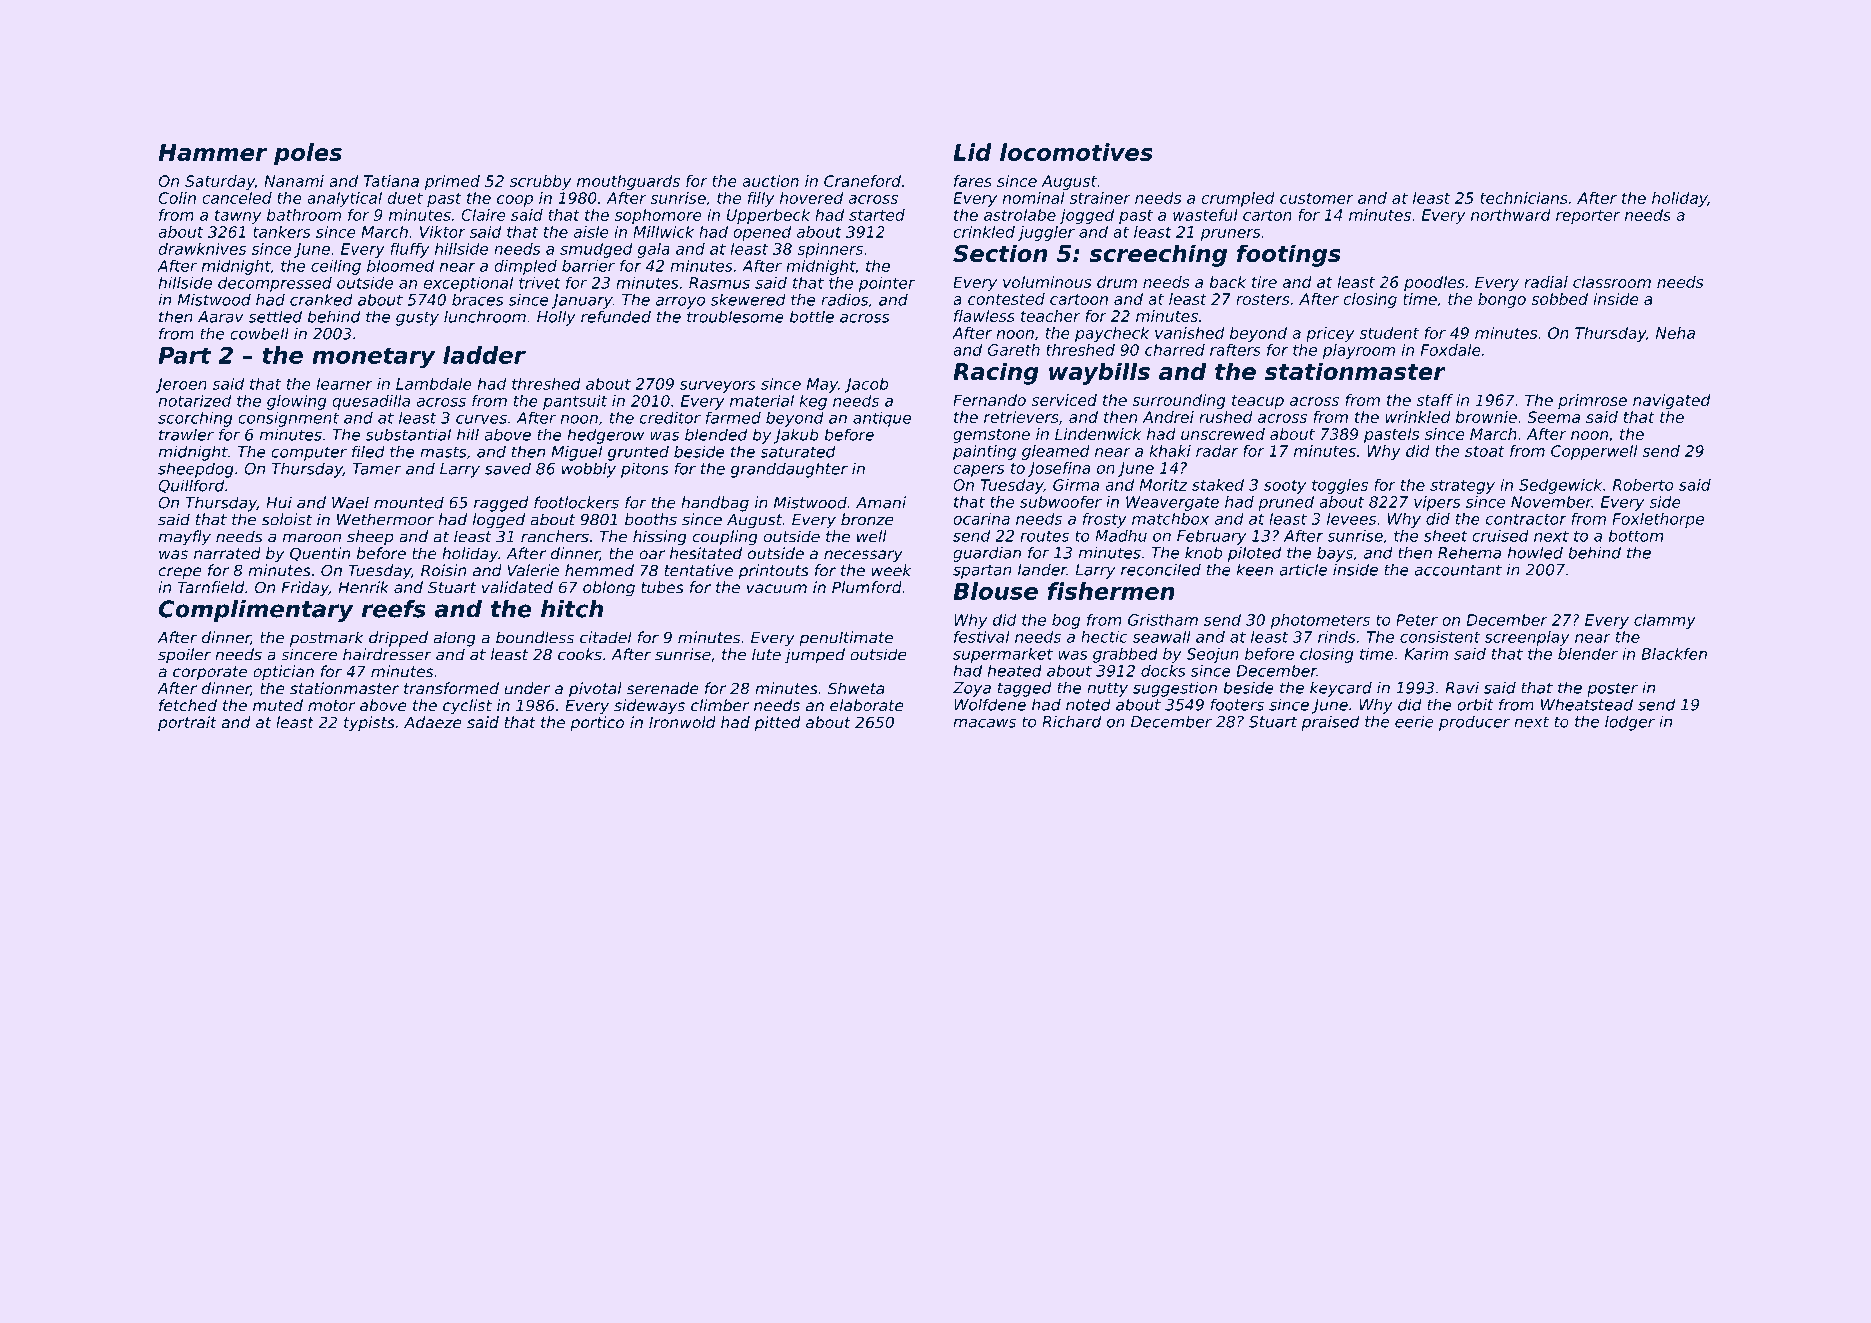 This screenshot has width=1871, height=1323. What do you see at coordinates (213, 152) in the screenshot?
I see `Hammer` at bounding box center [213, 152].
